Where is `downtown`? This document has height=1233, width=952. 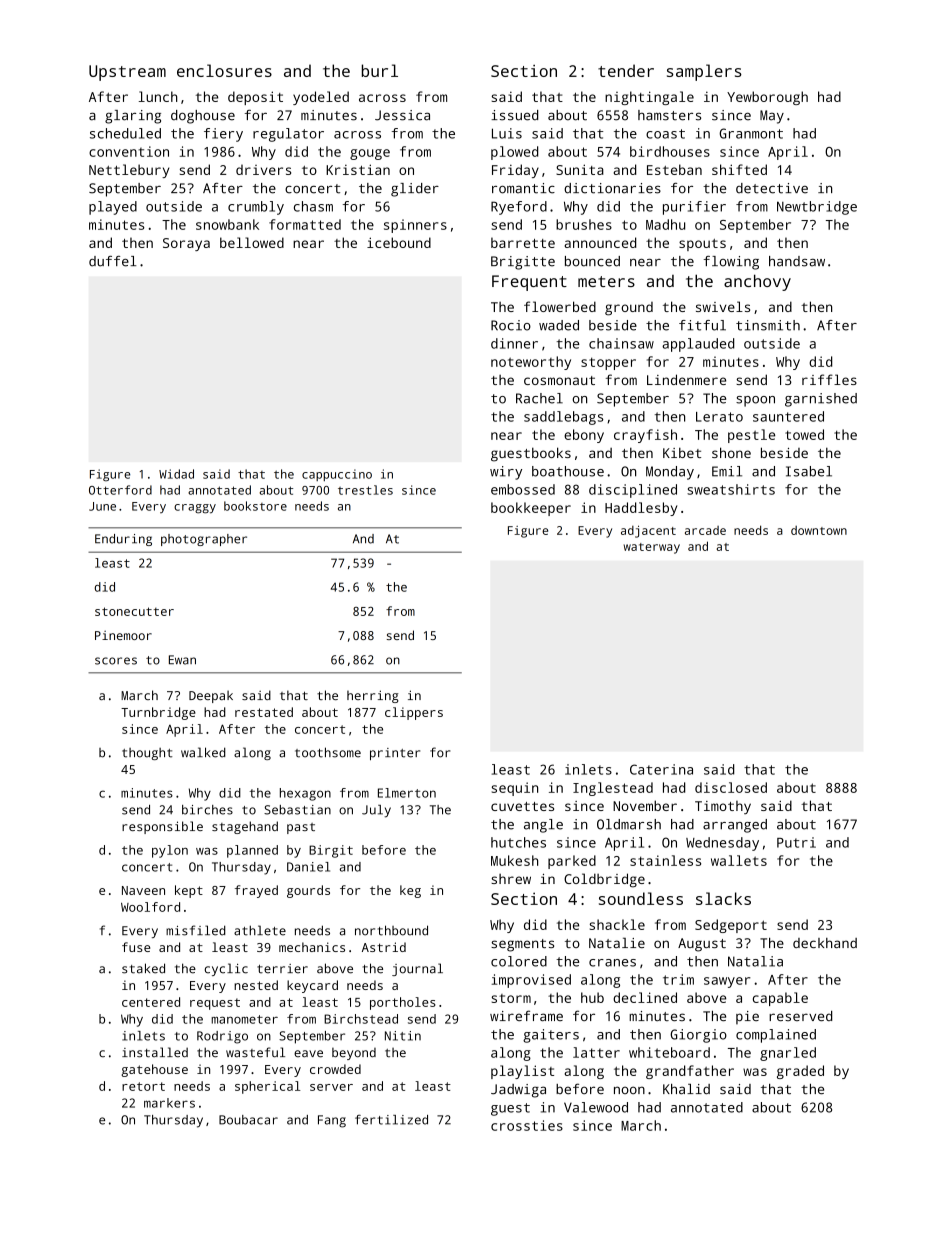
downtown is located at coordinates (819, 530).
